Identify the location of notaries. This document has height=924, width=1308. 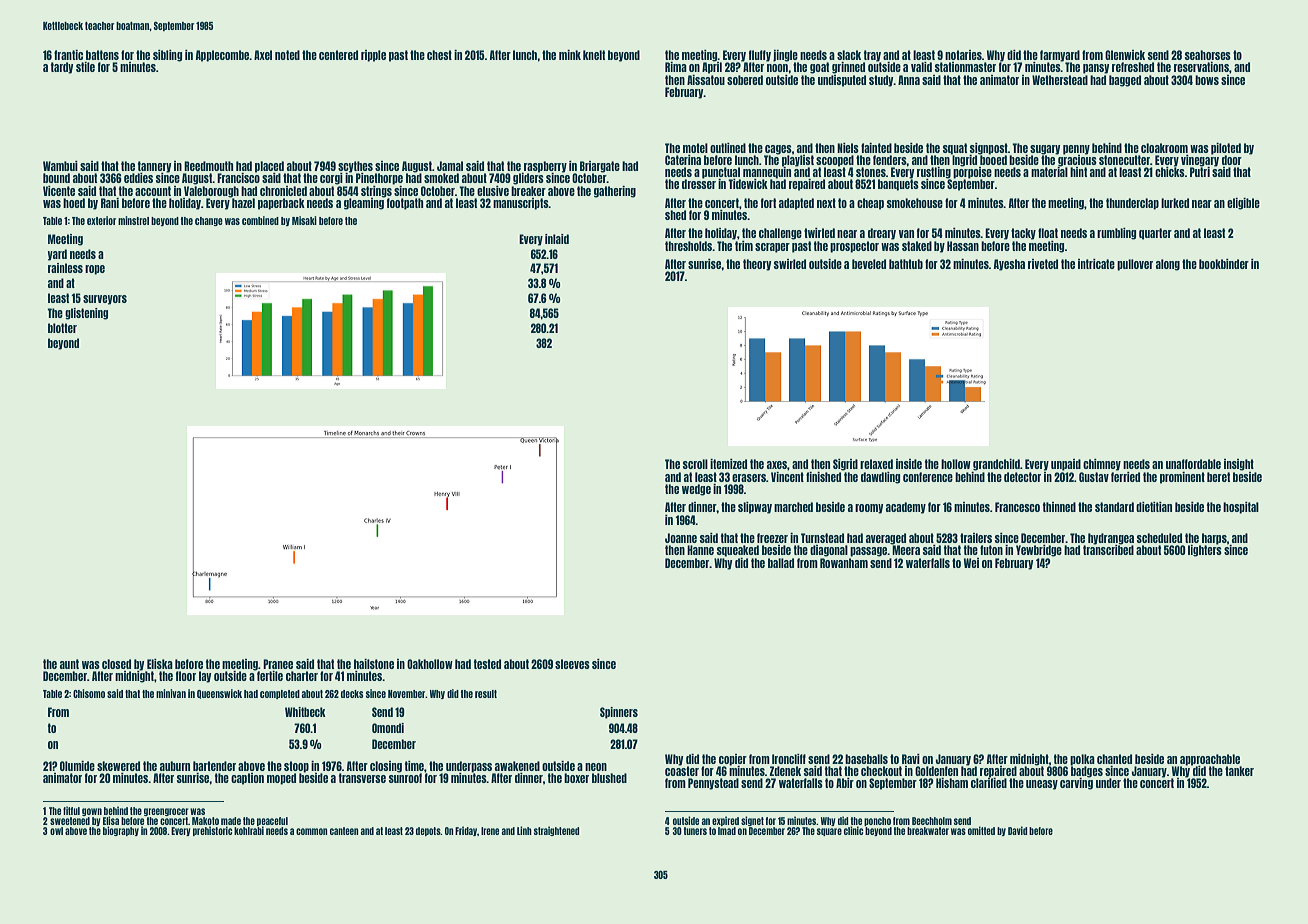
(963, 55).
